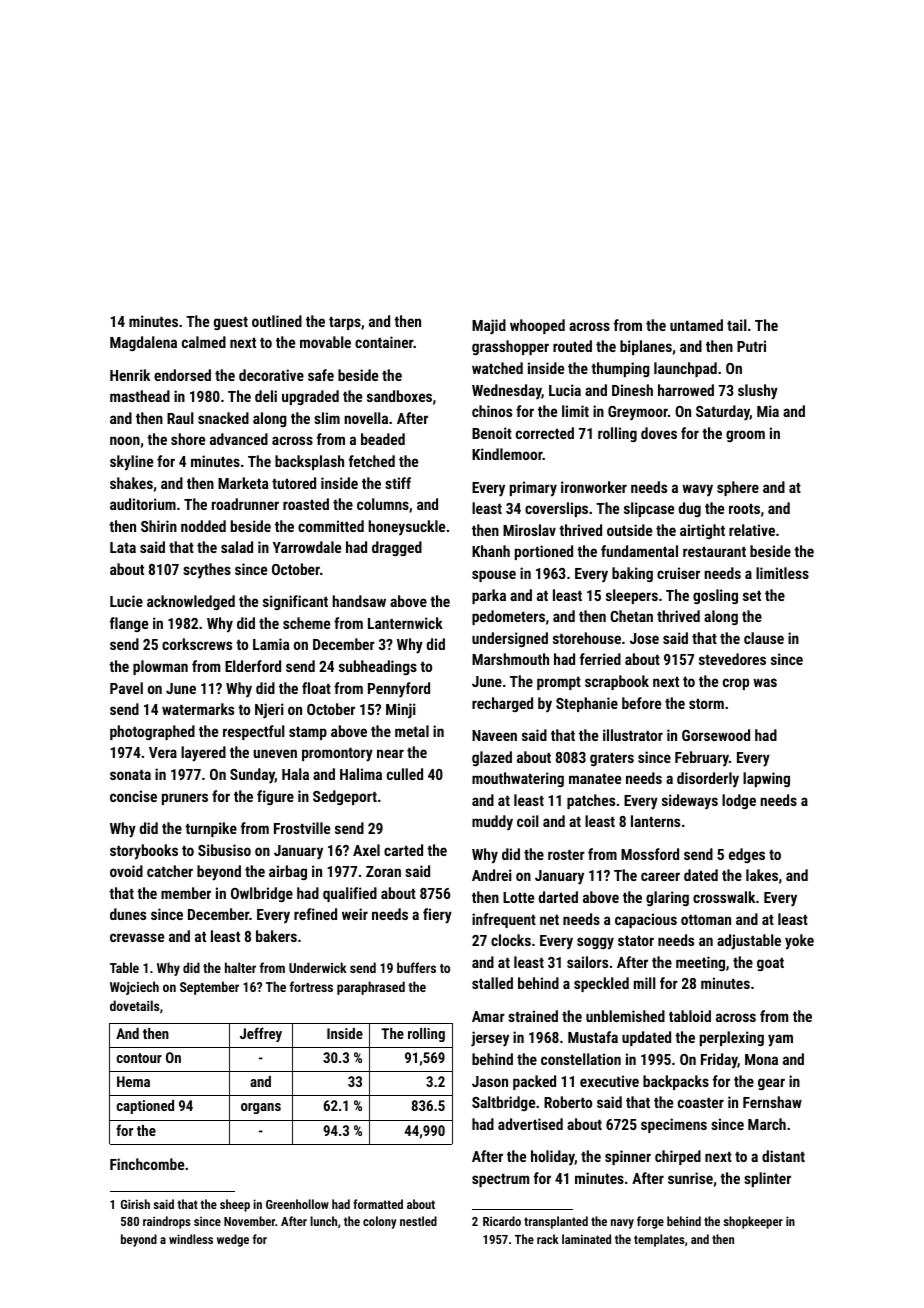 The image size is (924, 1308). Describe the element at coordinates (397, 548) in the screenshot. I see `dragged` at that location.
